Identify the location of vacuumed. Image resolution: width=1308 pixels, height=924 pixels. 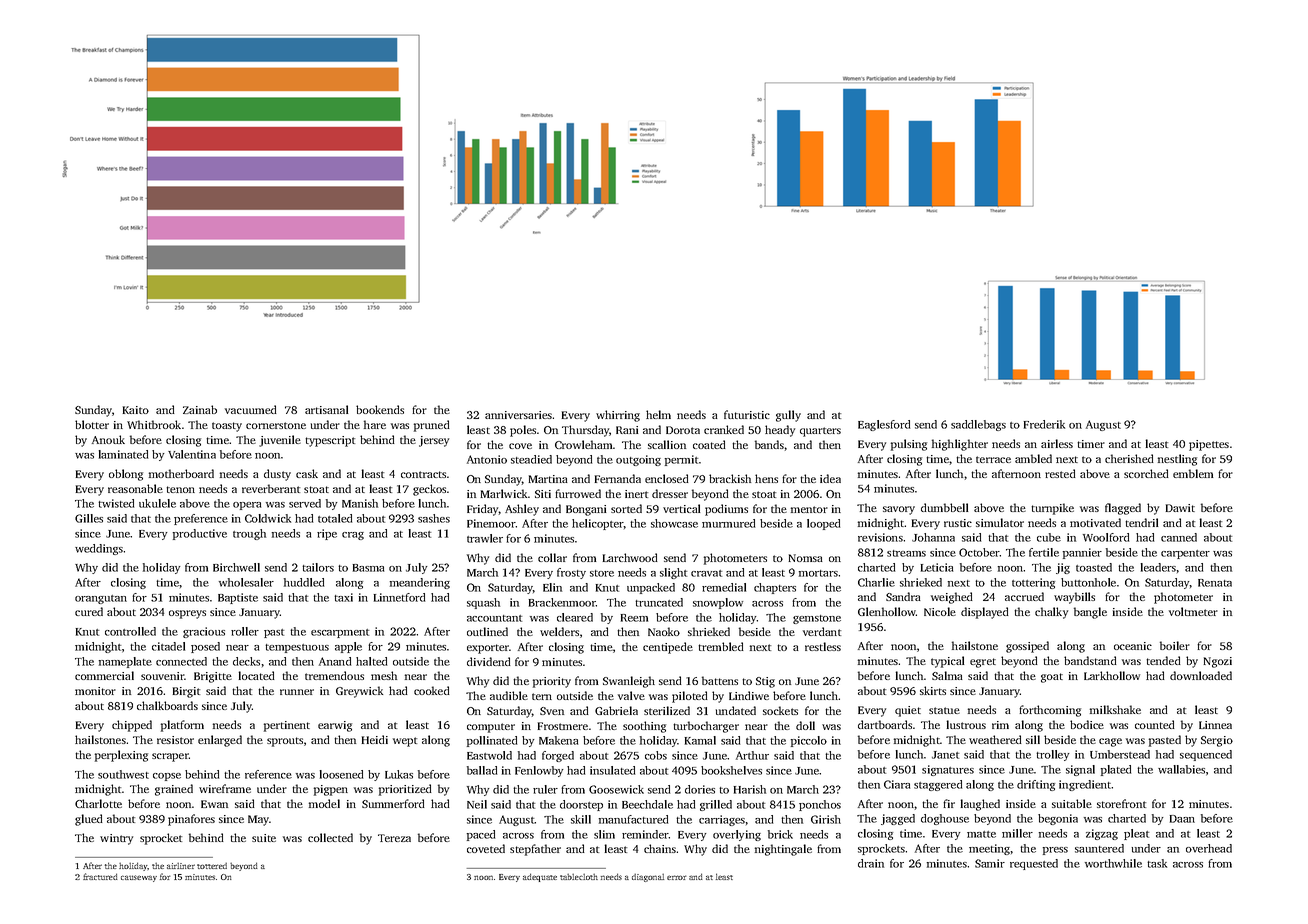
(251, 409).
